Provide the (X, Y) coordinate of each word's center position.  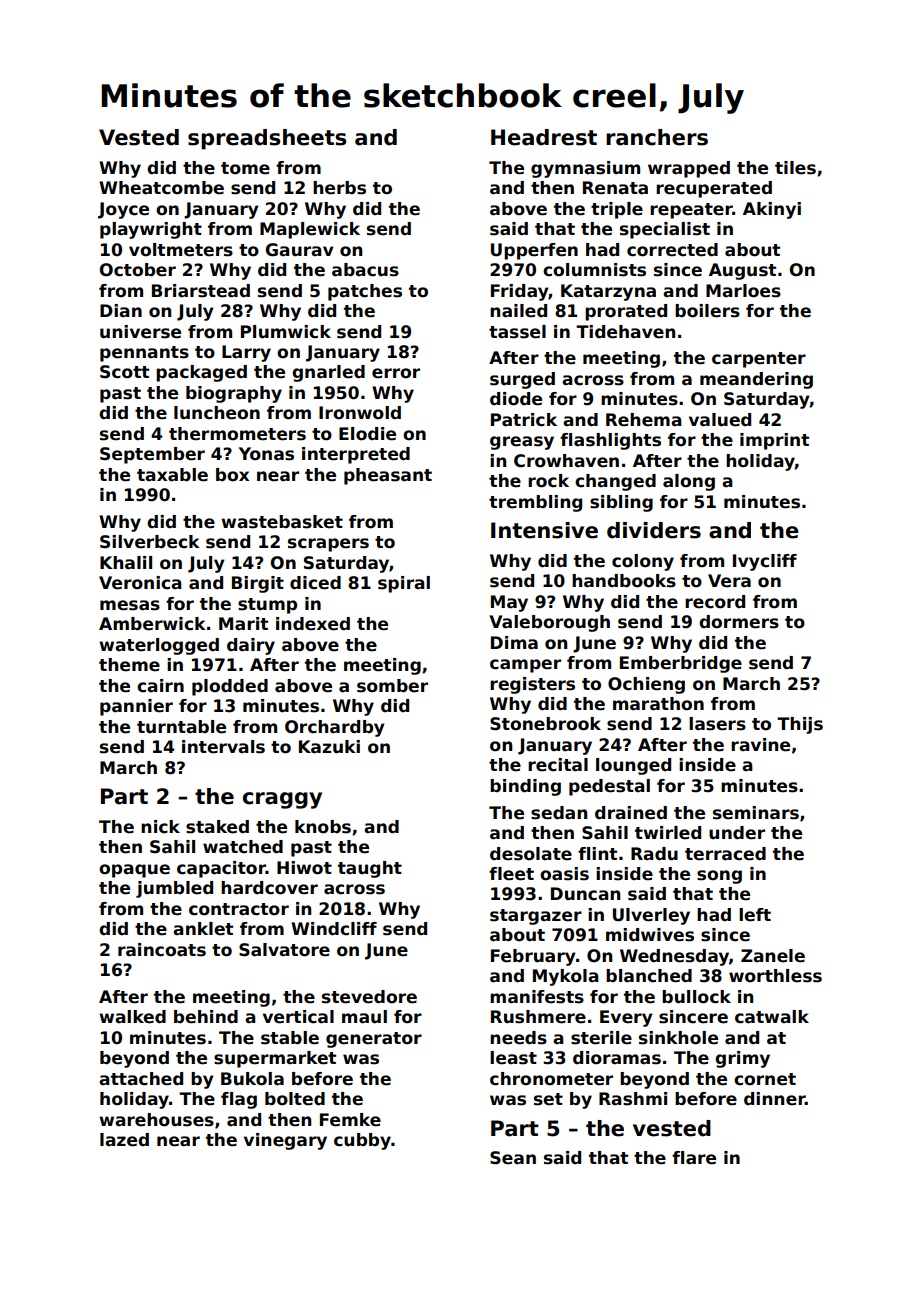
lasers (717, 724)
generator (374, 1040)
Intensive (544, 530)
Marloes (743, 291)
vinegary (285, 1141)
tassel (517, 332)
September (152, 455)
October (138, 270)
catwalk (772, 1017)
